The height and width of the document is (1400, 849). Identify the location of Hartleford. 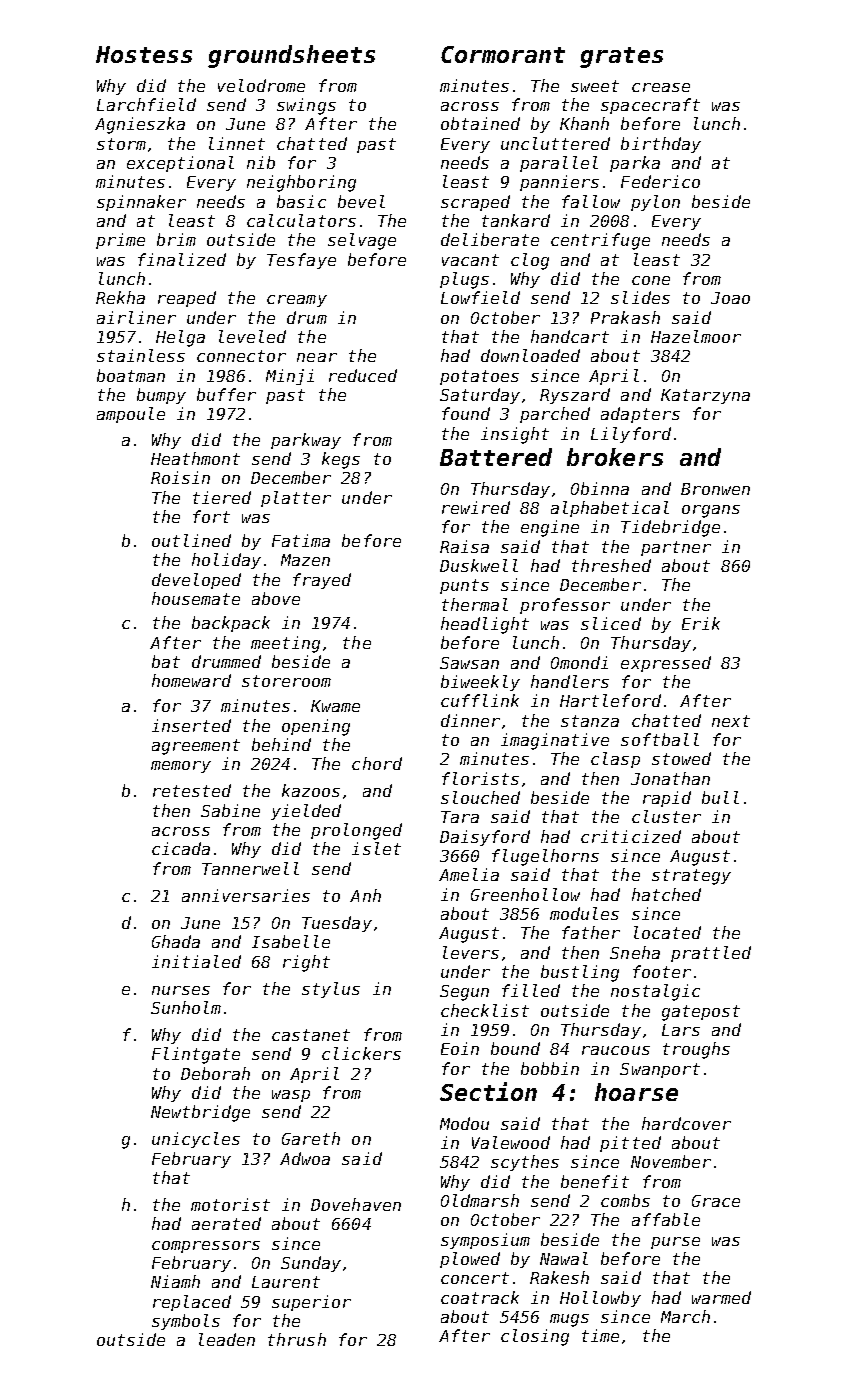
(610, 700).
